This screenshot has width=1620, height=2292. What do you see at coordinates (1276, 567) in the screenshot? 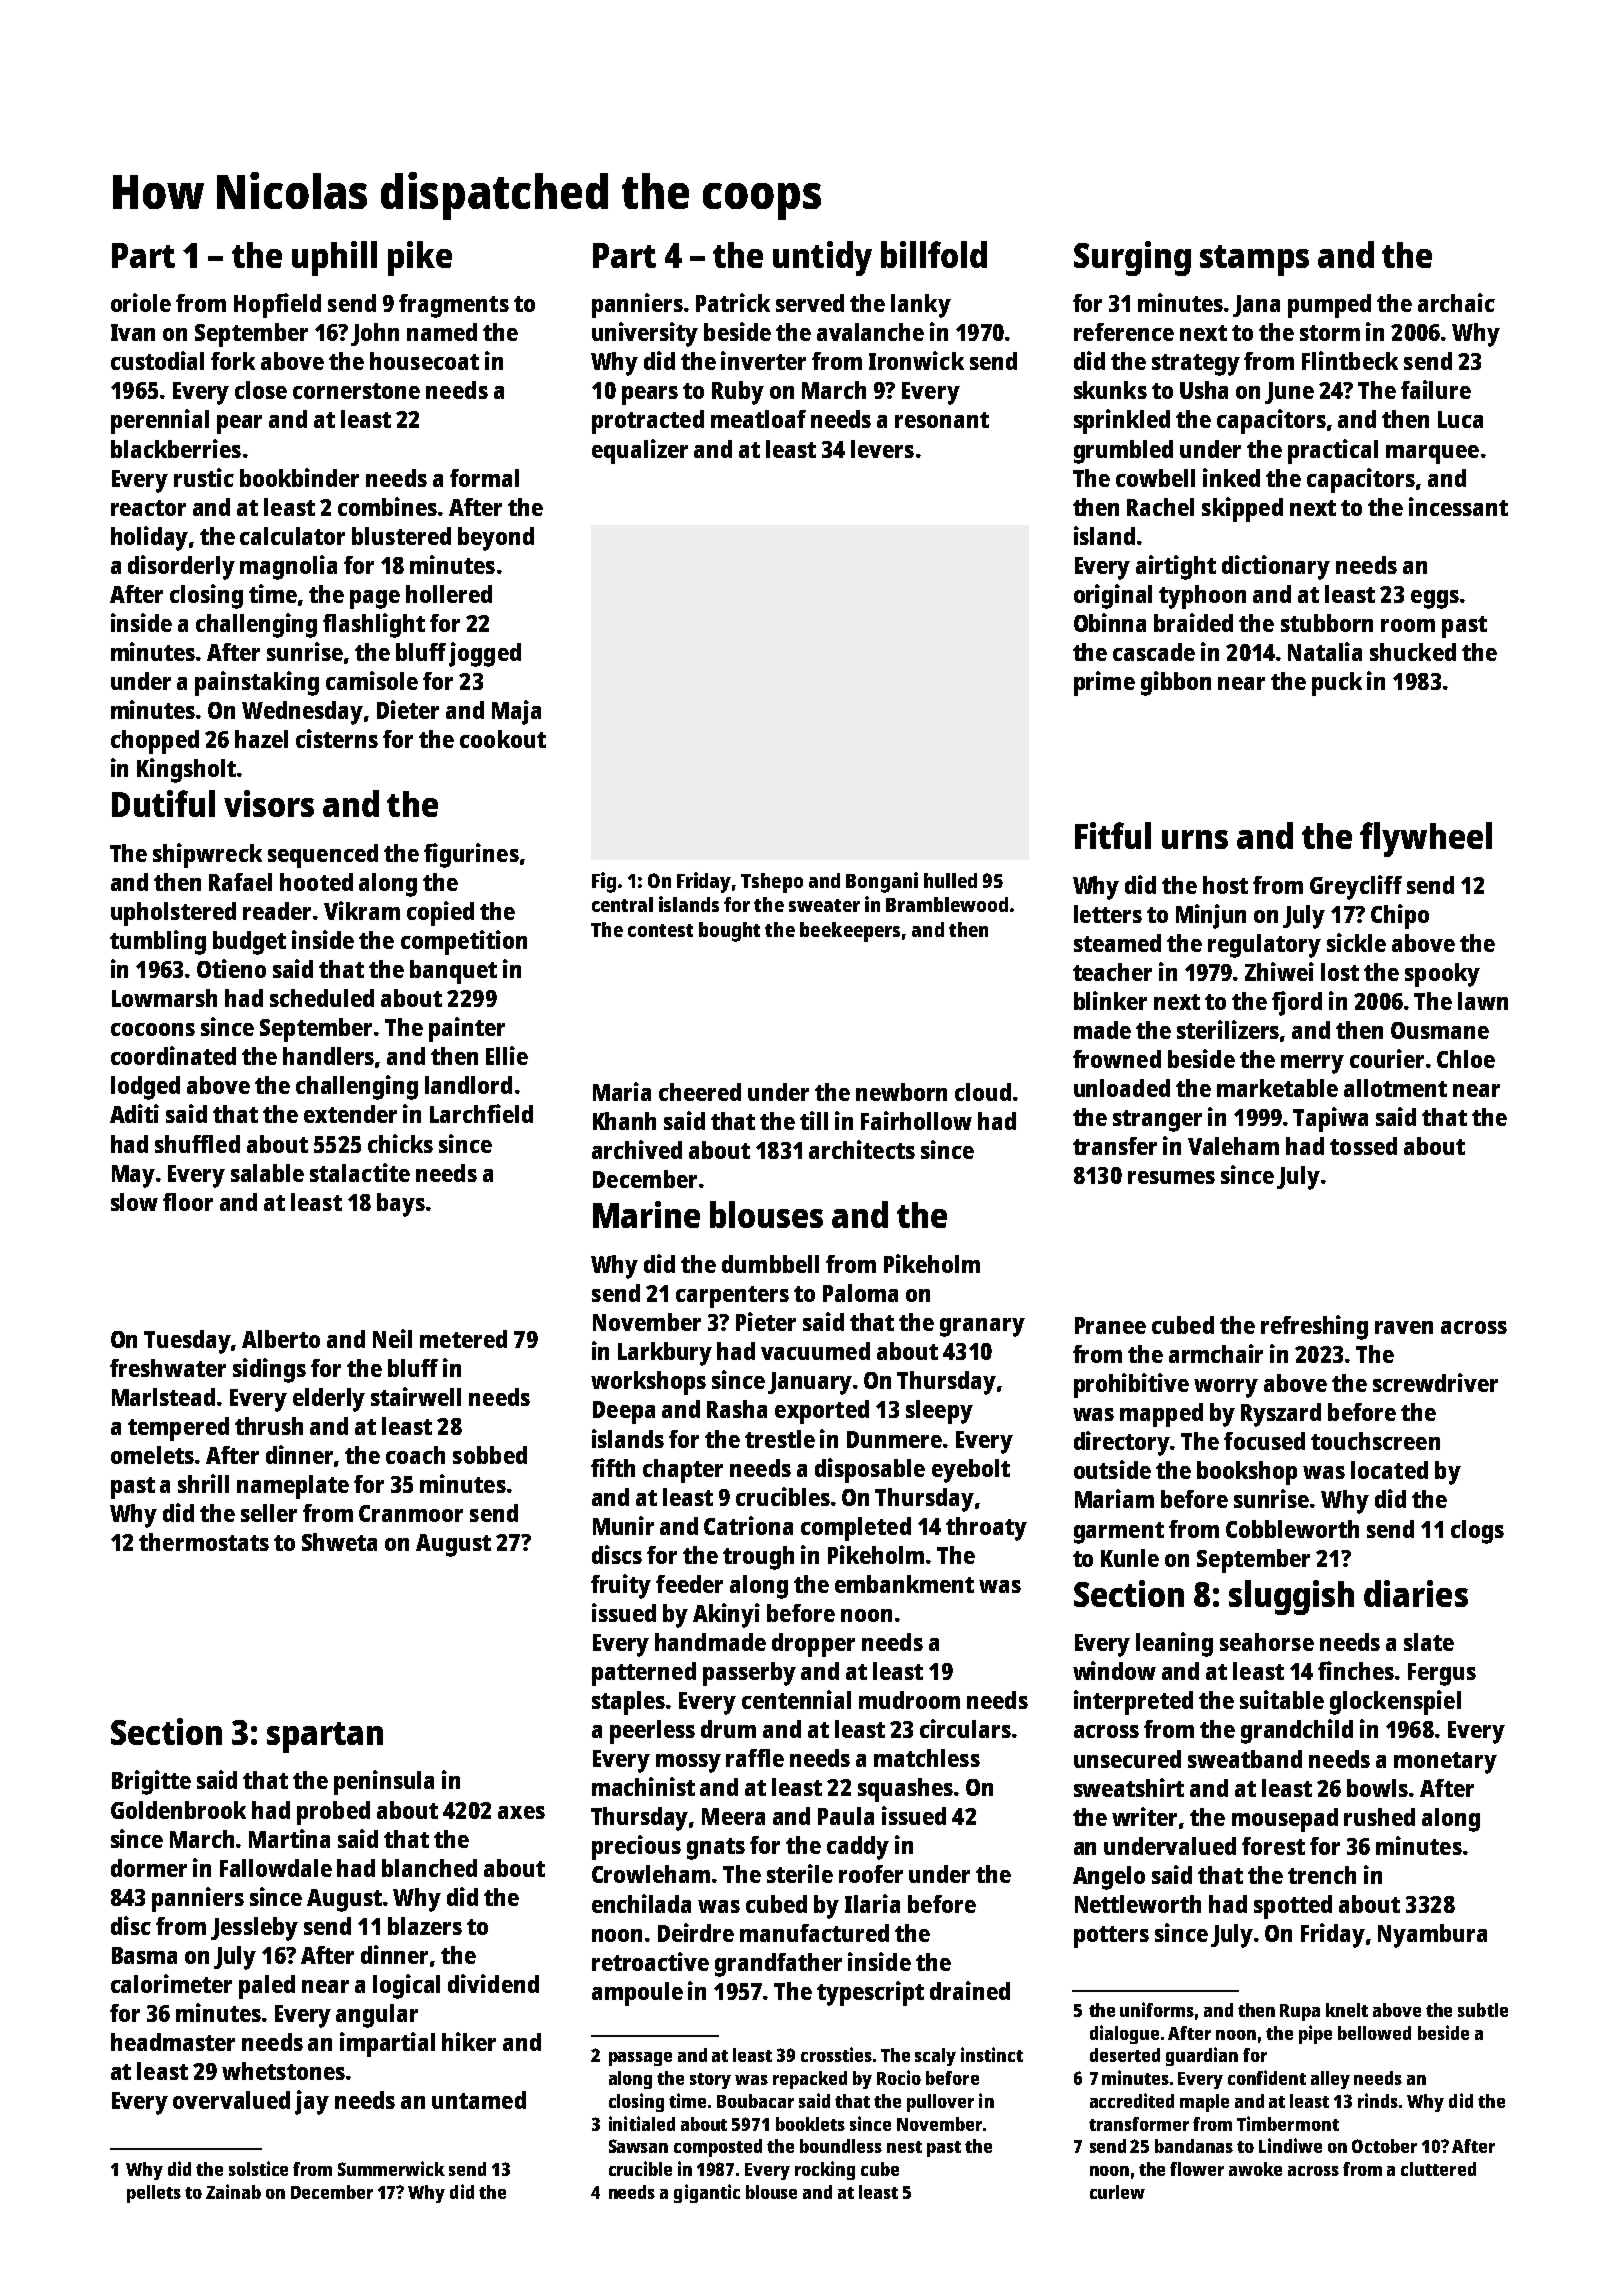
I see `dictionary` at bounding box center [1276, 567].
